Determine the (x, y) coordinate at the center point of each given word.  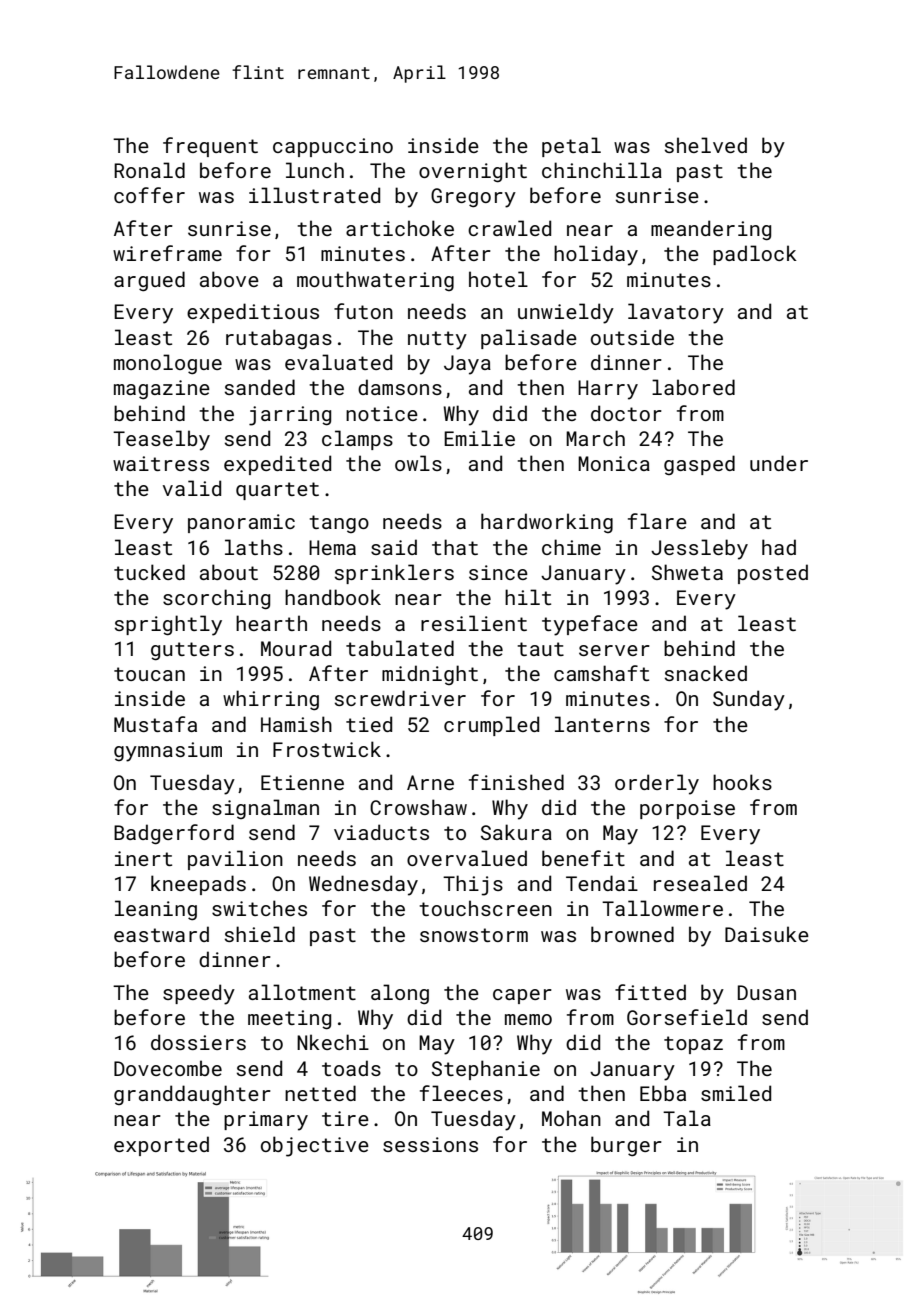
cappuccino (333, 147)
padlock (755, 255)
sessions (430, 1144)
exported (161, 1146)
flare (657, 521)
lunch (315, 170)
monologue (168, 364)
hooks (742, 782)
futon (363, 311)
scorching (216, 599)
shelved (706, 145)
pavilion (235, 860)
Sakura (516, 832)
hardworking (547, 523)
